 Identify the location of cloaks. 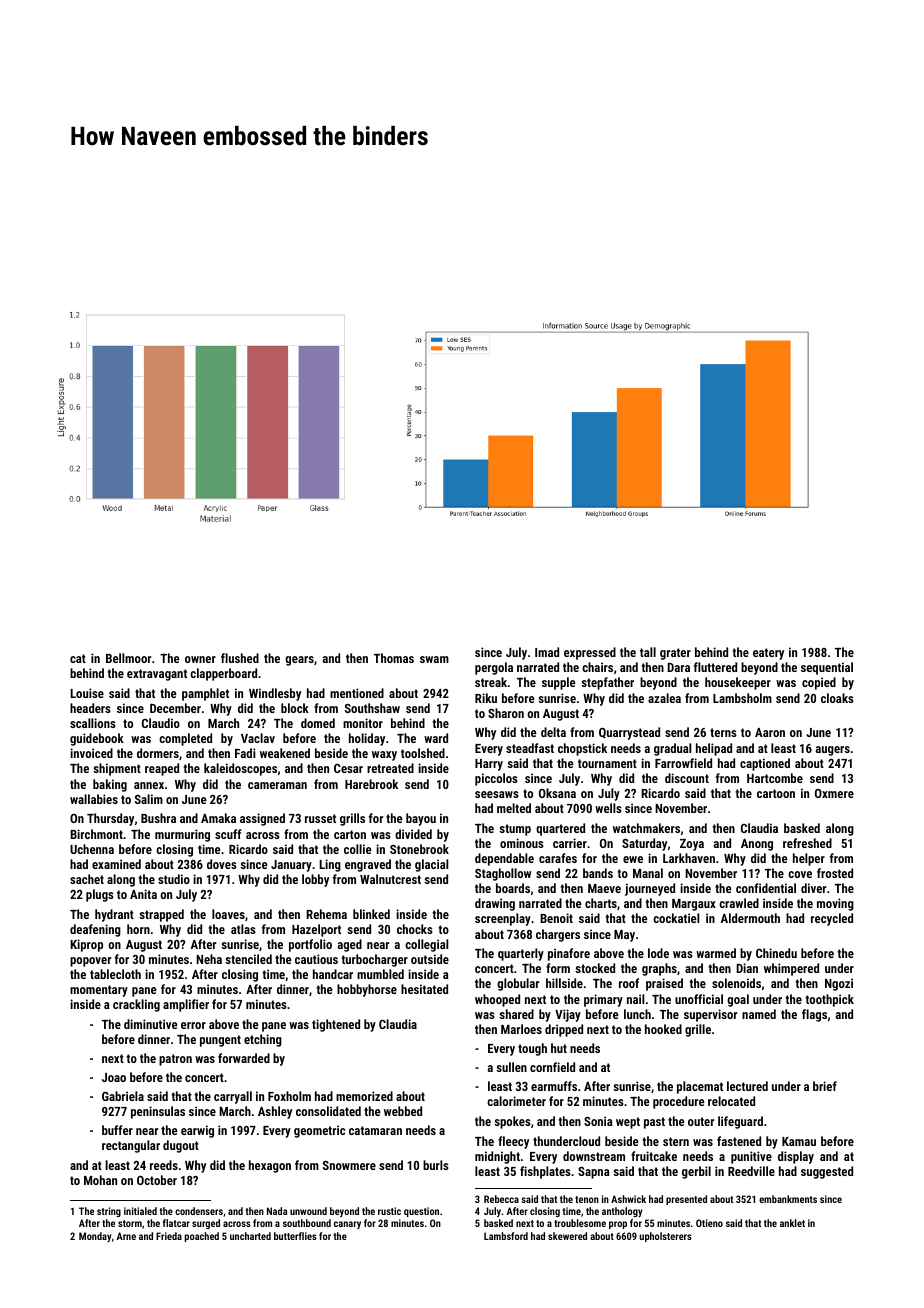
(837, 698).
